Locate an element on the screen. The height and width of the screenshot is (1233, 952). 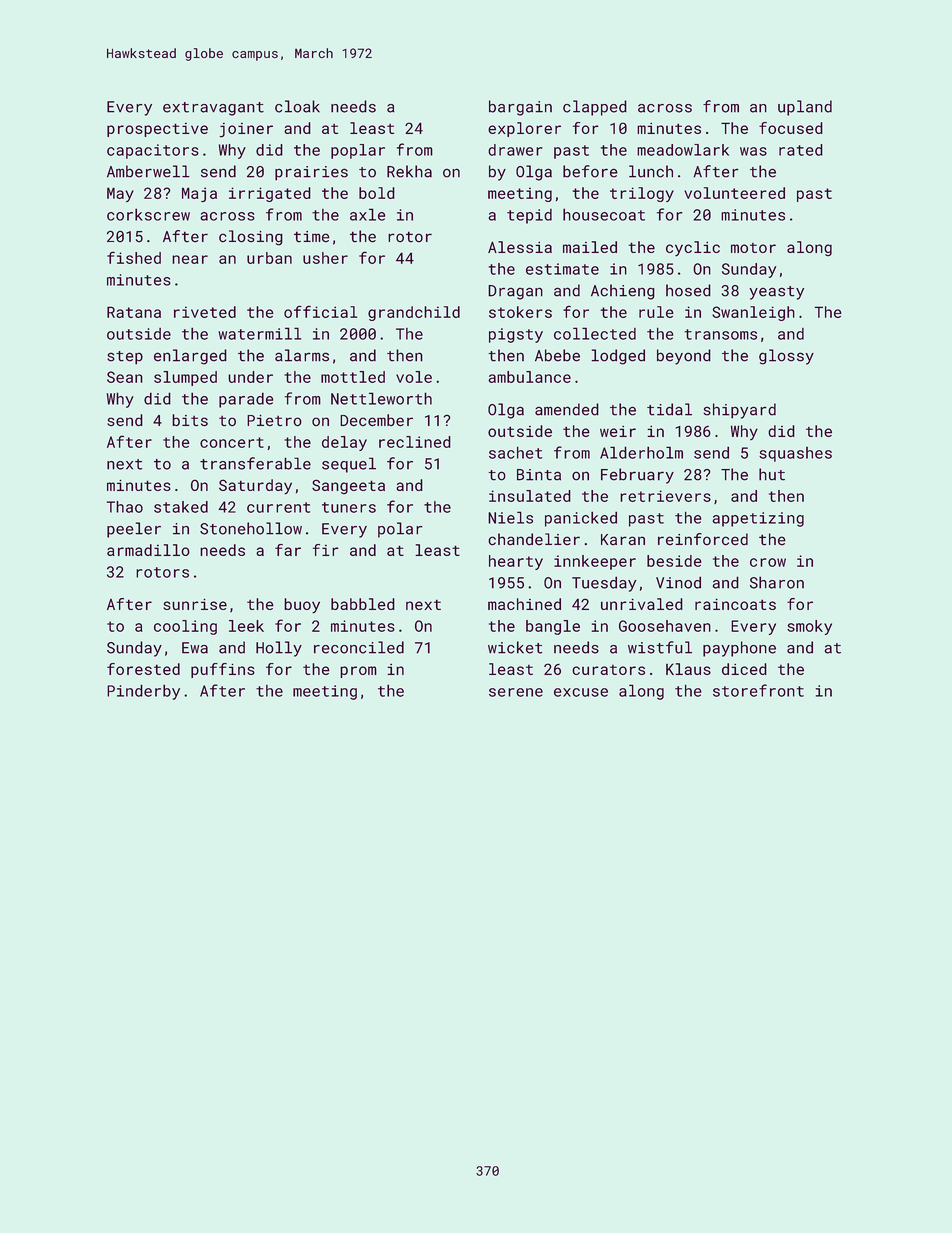
pigsty is located at coordinates (516, 335).
